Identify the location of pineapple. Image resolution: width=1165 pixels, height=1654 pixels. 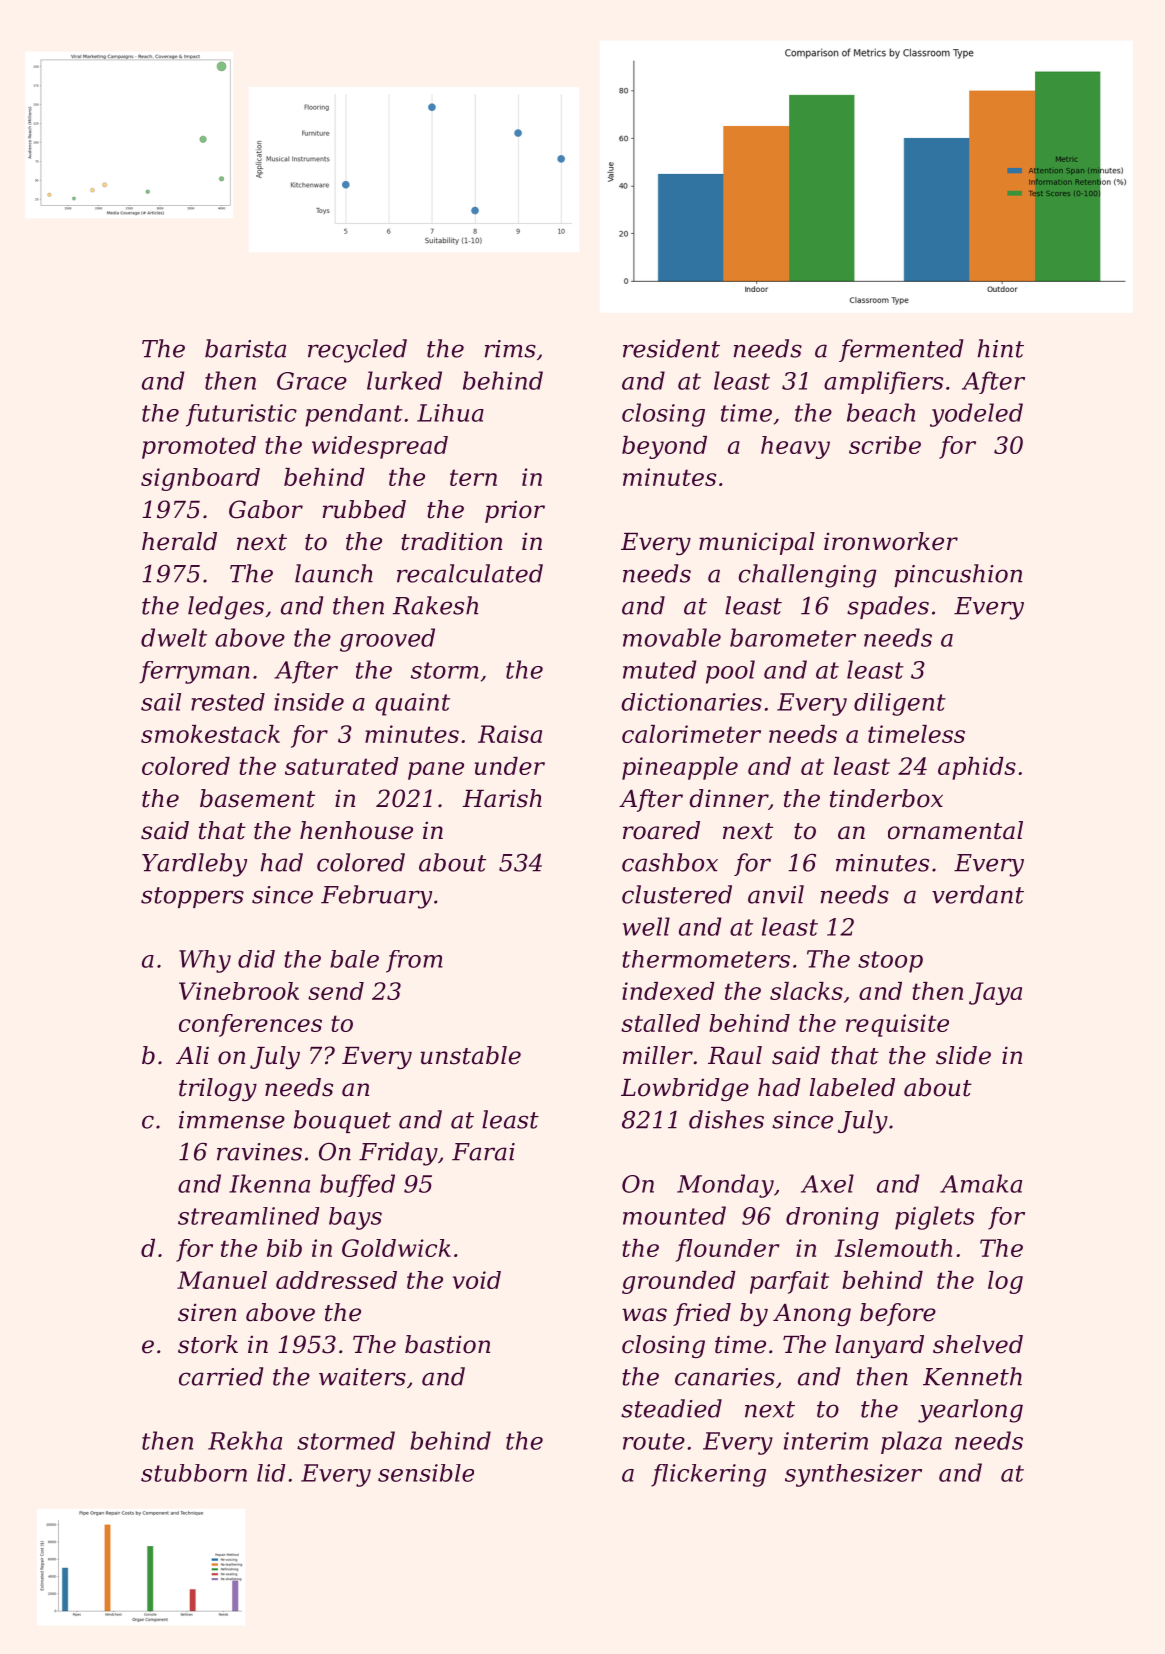
(680, 768).
